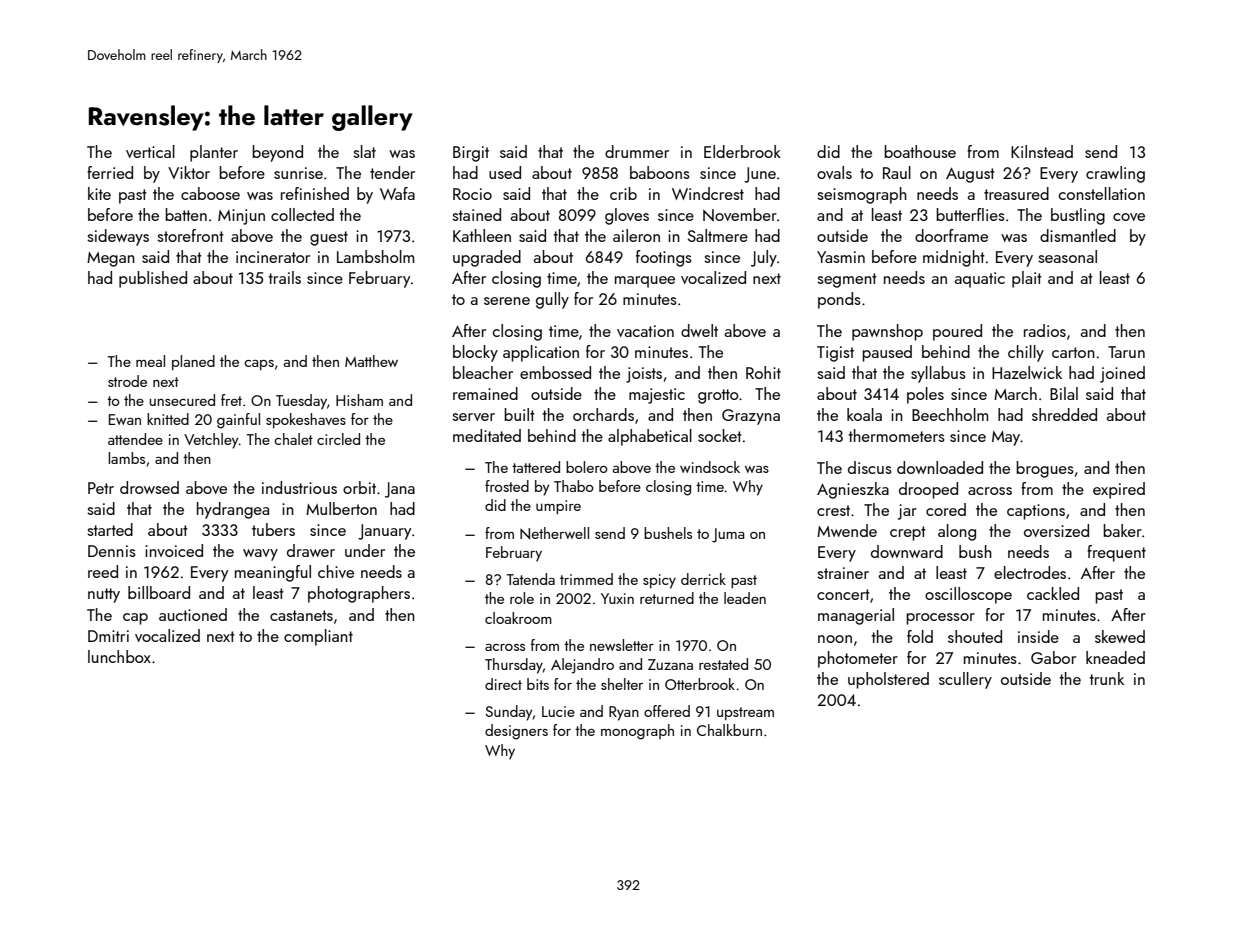 Image resolution: width=1233 pixels, height=952 pixels. What do you see at coordinates (720, 435) in the image?
I see `socket` at bounding box center [720, 435].
